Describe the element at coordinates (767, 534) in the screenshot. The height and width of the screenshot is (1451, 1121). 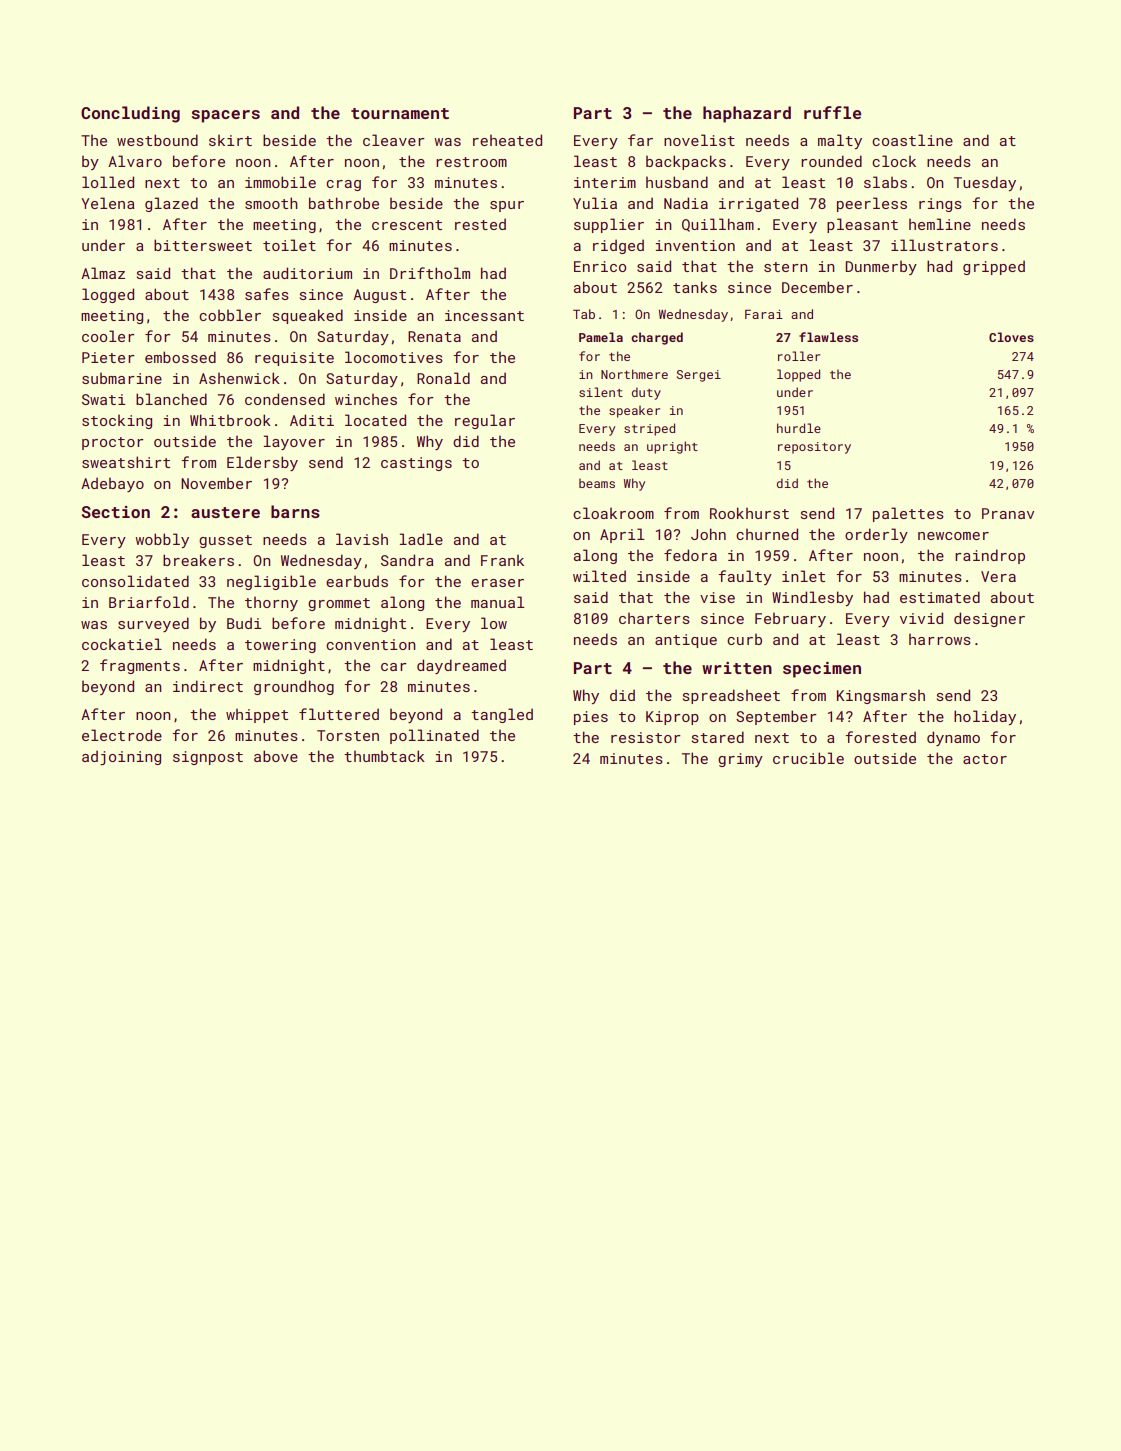
I see `churned` at that location.
